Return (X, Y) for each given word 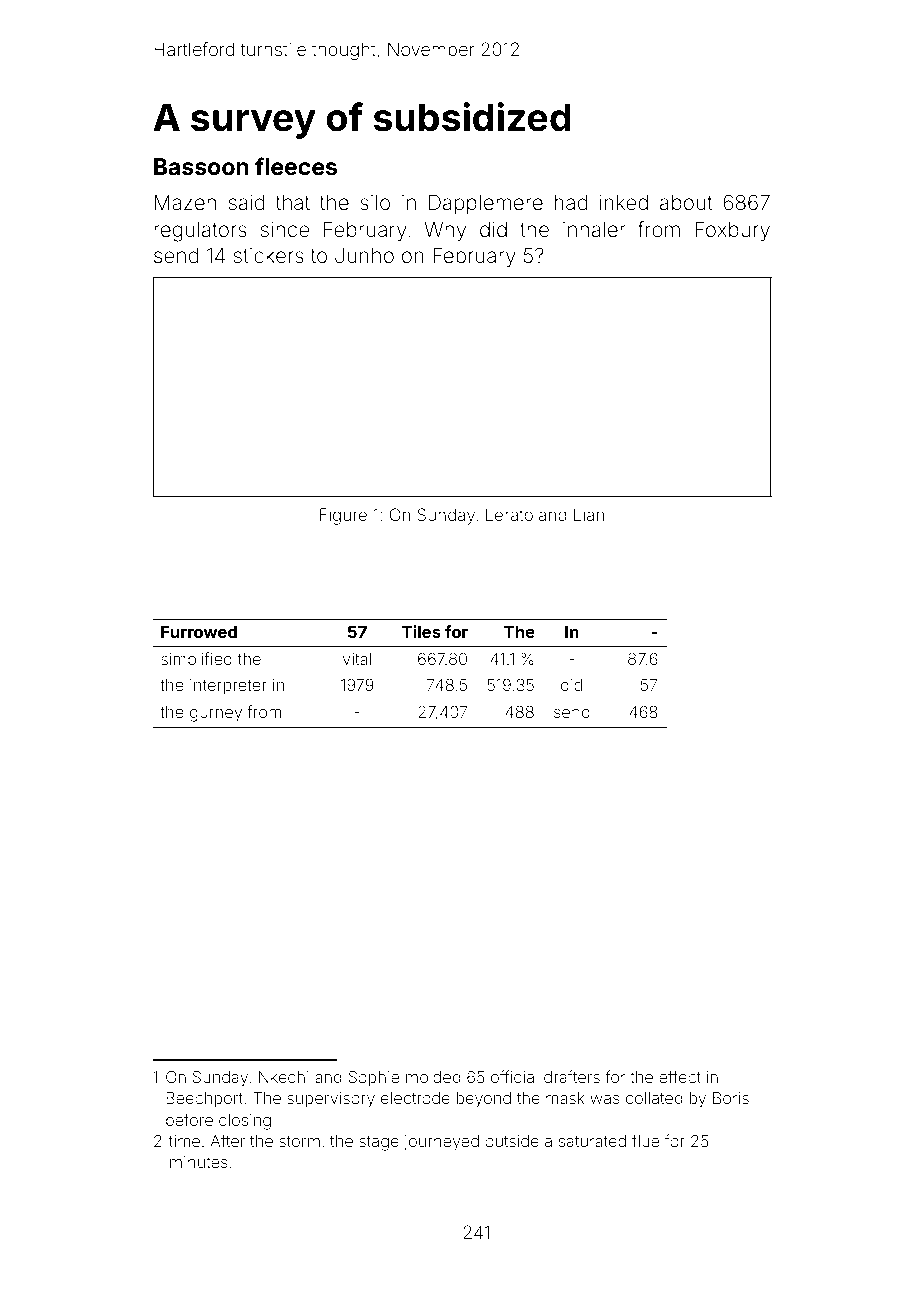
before (189, 1119)
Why (445, 232)
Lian (589, 514)
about (686, 202)
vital (357, 659)
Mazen (185, 202)
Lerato (509, 514)
